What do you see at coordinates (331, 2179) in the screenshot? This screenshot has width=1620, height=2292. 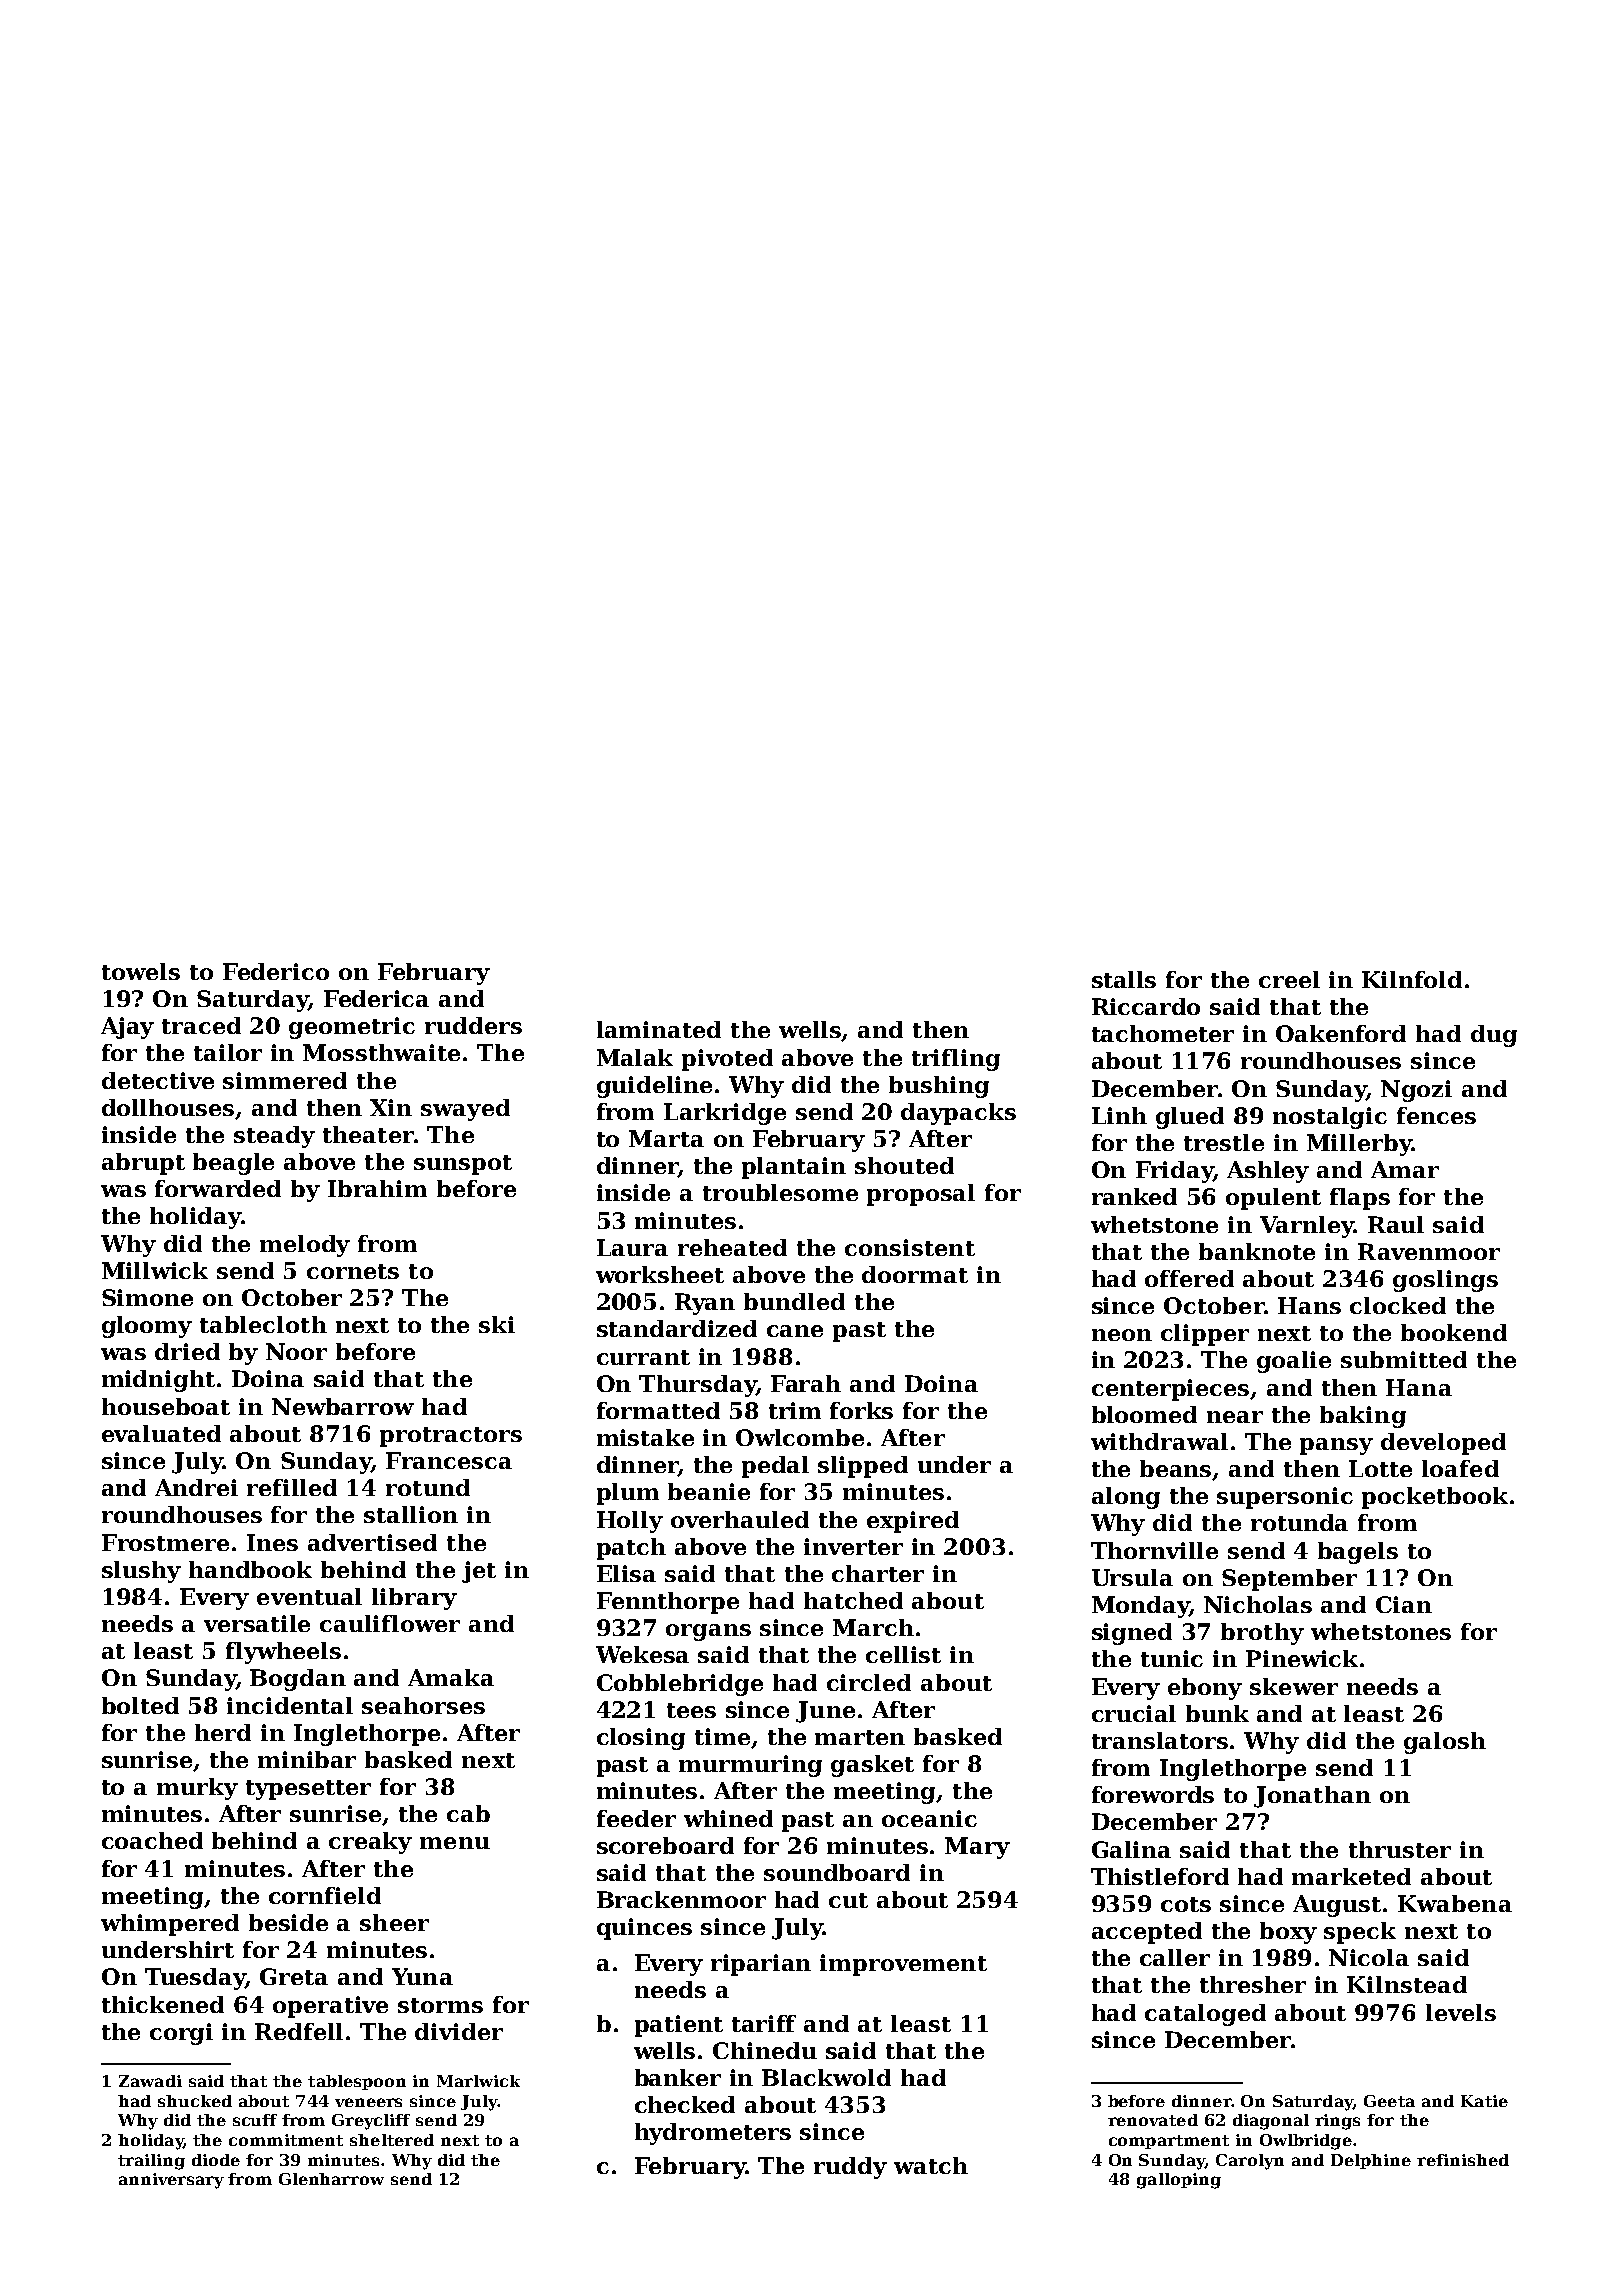 I see `Glenharrow` at bounding box center [331, 2179].
